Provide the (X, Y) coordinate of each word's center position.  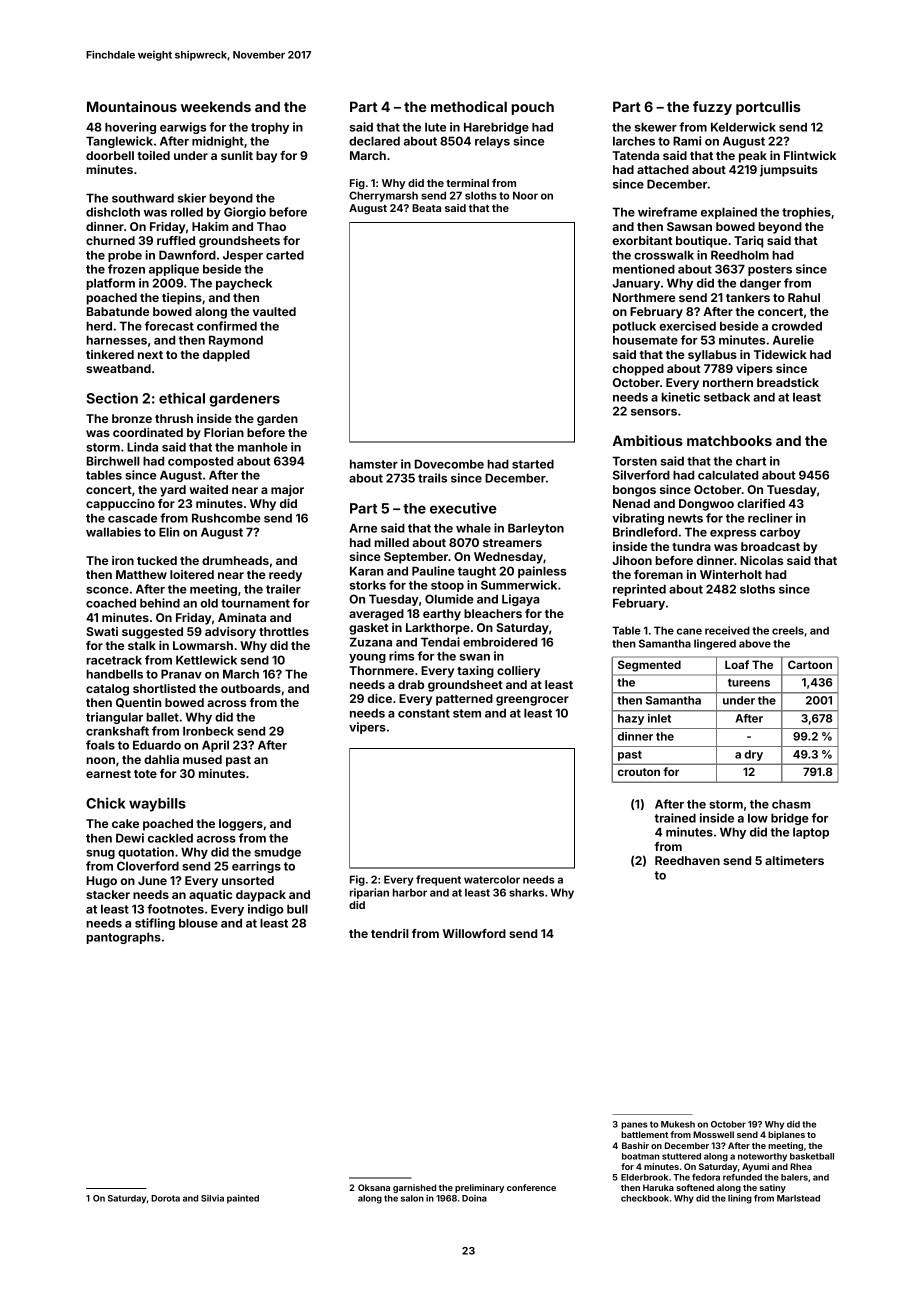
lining (740, 1199)
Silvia (212, 1198)
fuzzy (712, 108)
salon (412, 1198)
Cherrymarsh (383, 196)
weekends (216, 106)
